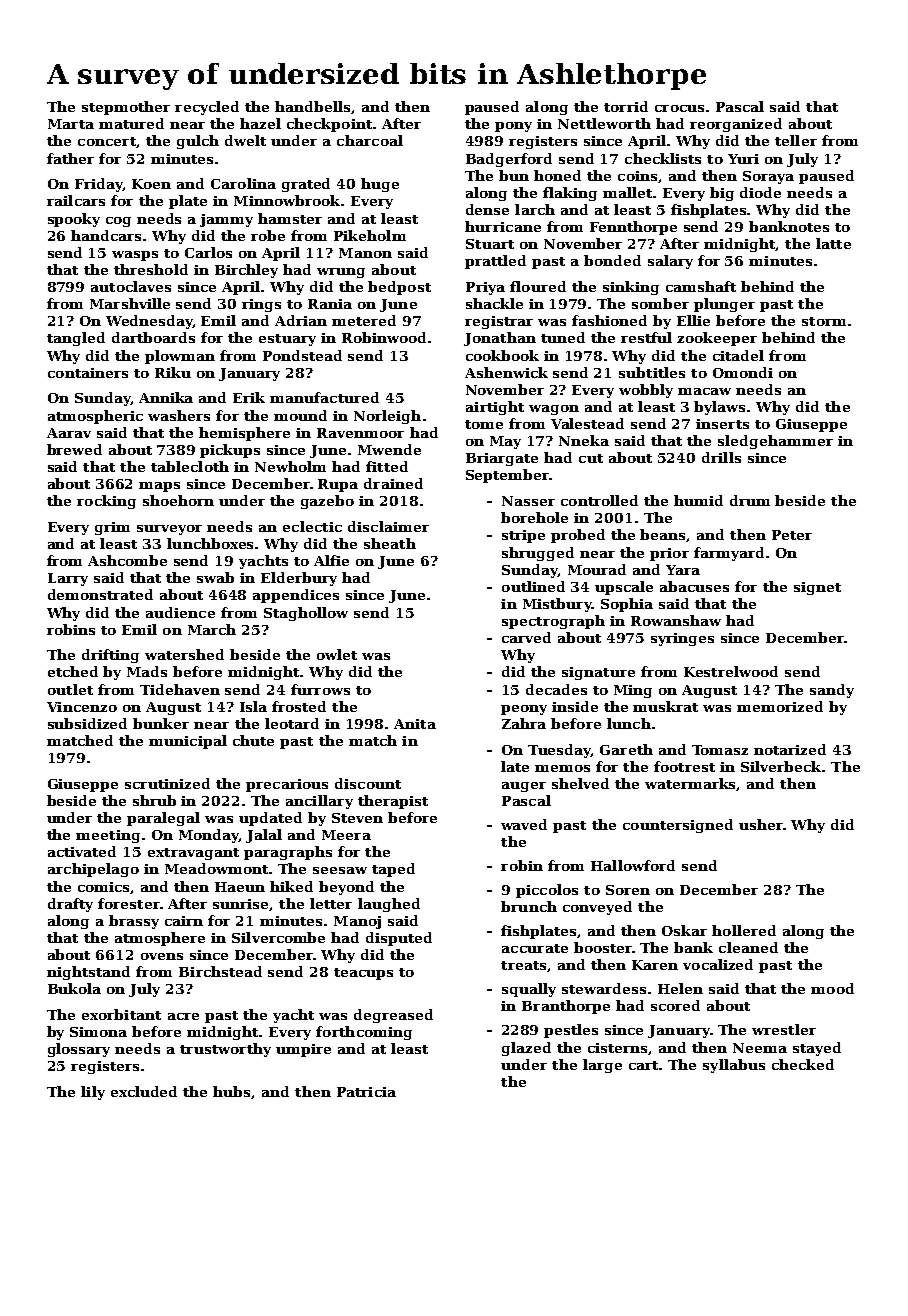  I want to click on memorized, so click(780, 706).
